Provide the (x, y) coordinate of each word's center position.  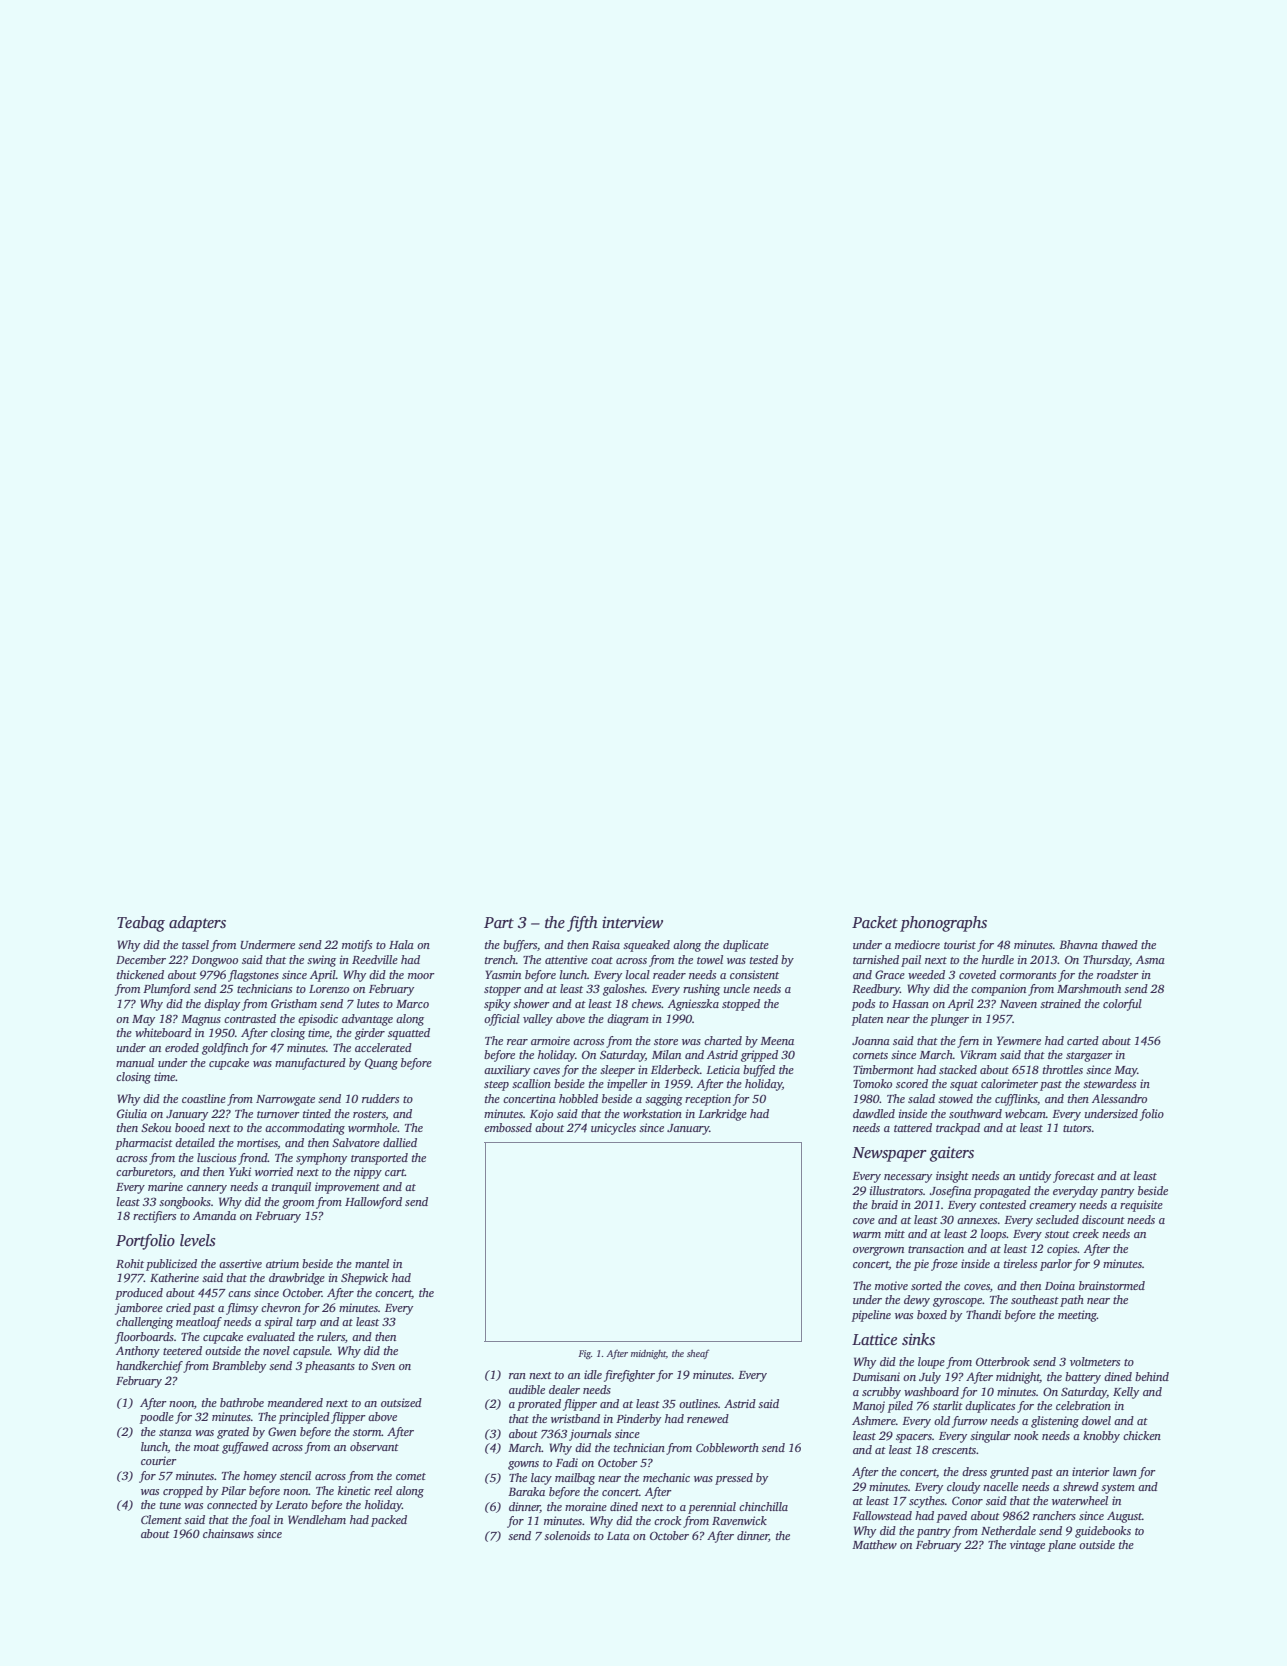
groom (298, 1204)
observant (374, 1446)
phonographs (943, 924)
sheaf (698, 1354)
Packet (875, 922)
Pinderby (638, 1420)
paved (951, 1517)
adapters (197, 924)
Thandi (983, 1314)
